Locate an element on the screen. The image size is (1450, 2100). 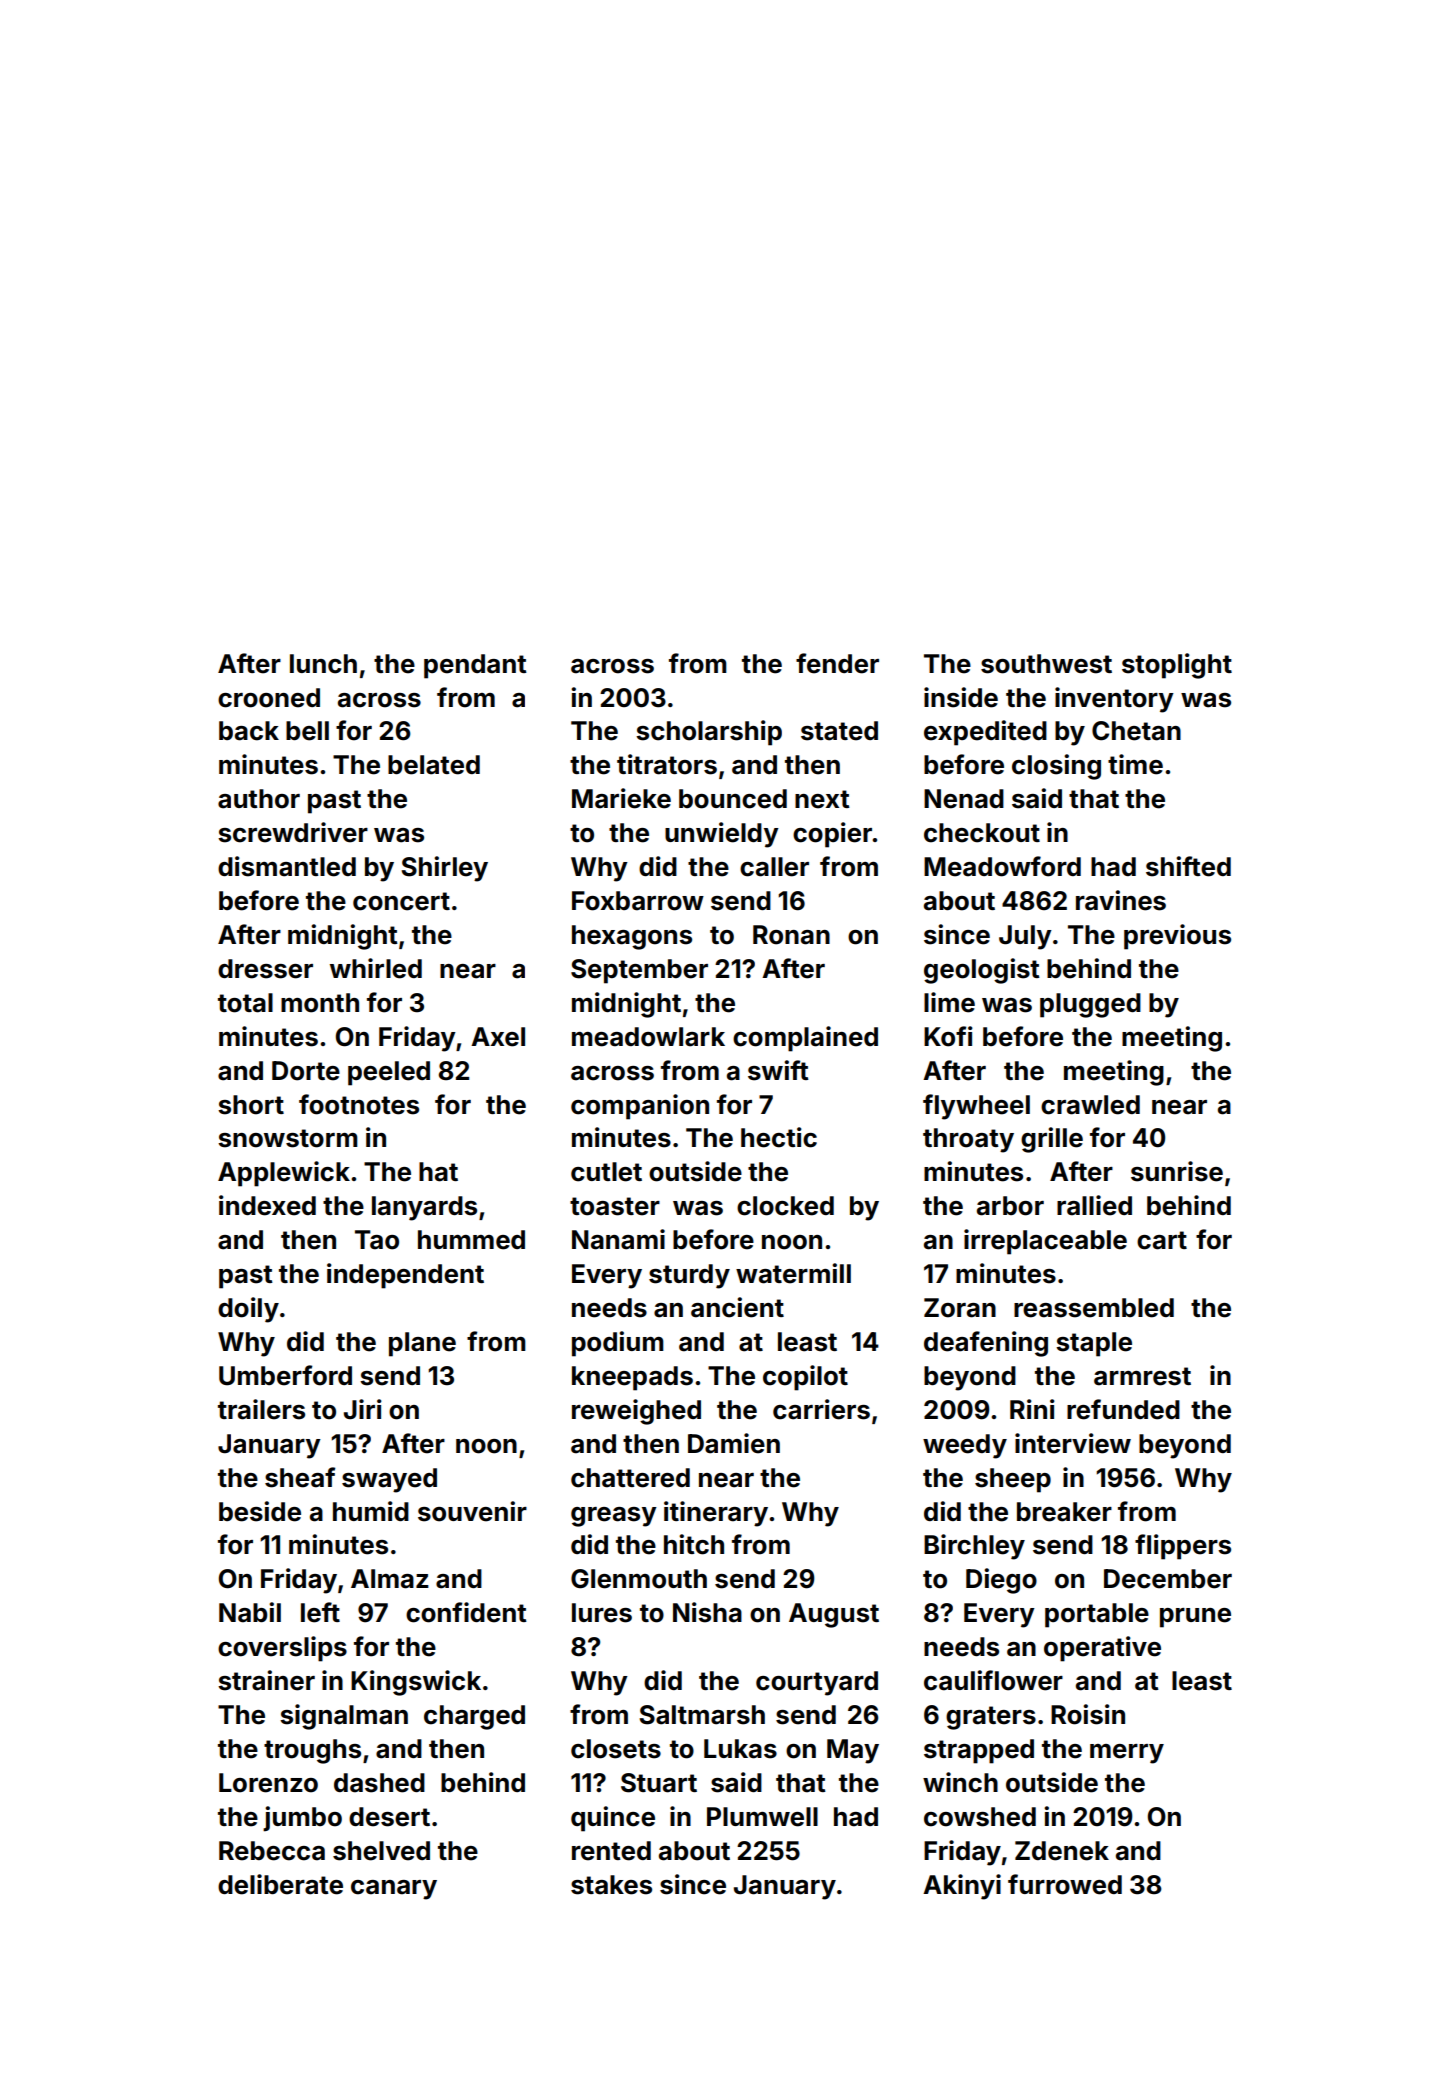
armrest is located at coordinates (1142, 1376).
